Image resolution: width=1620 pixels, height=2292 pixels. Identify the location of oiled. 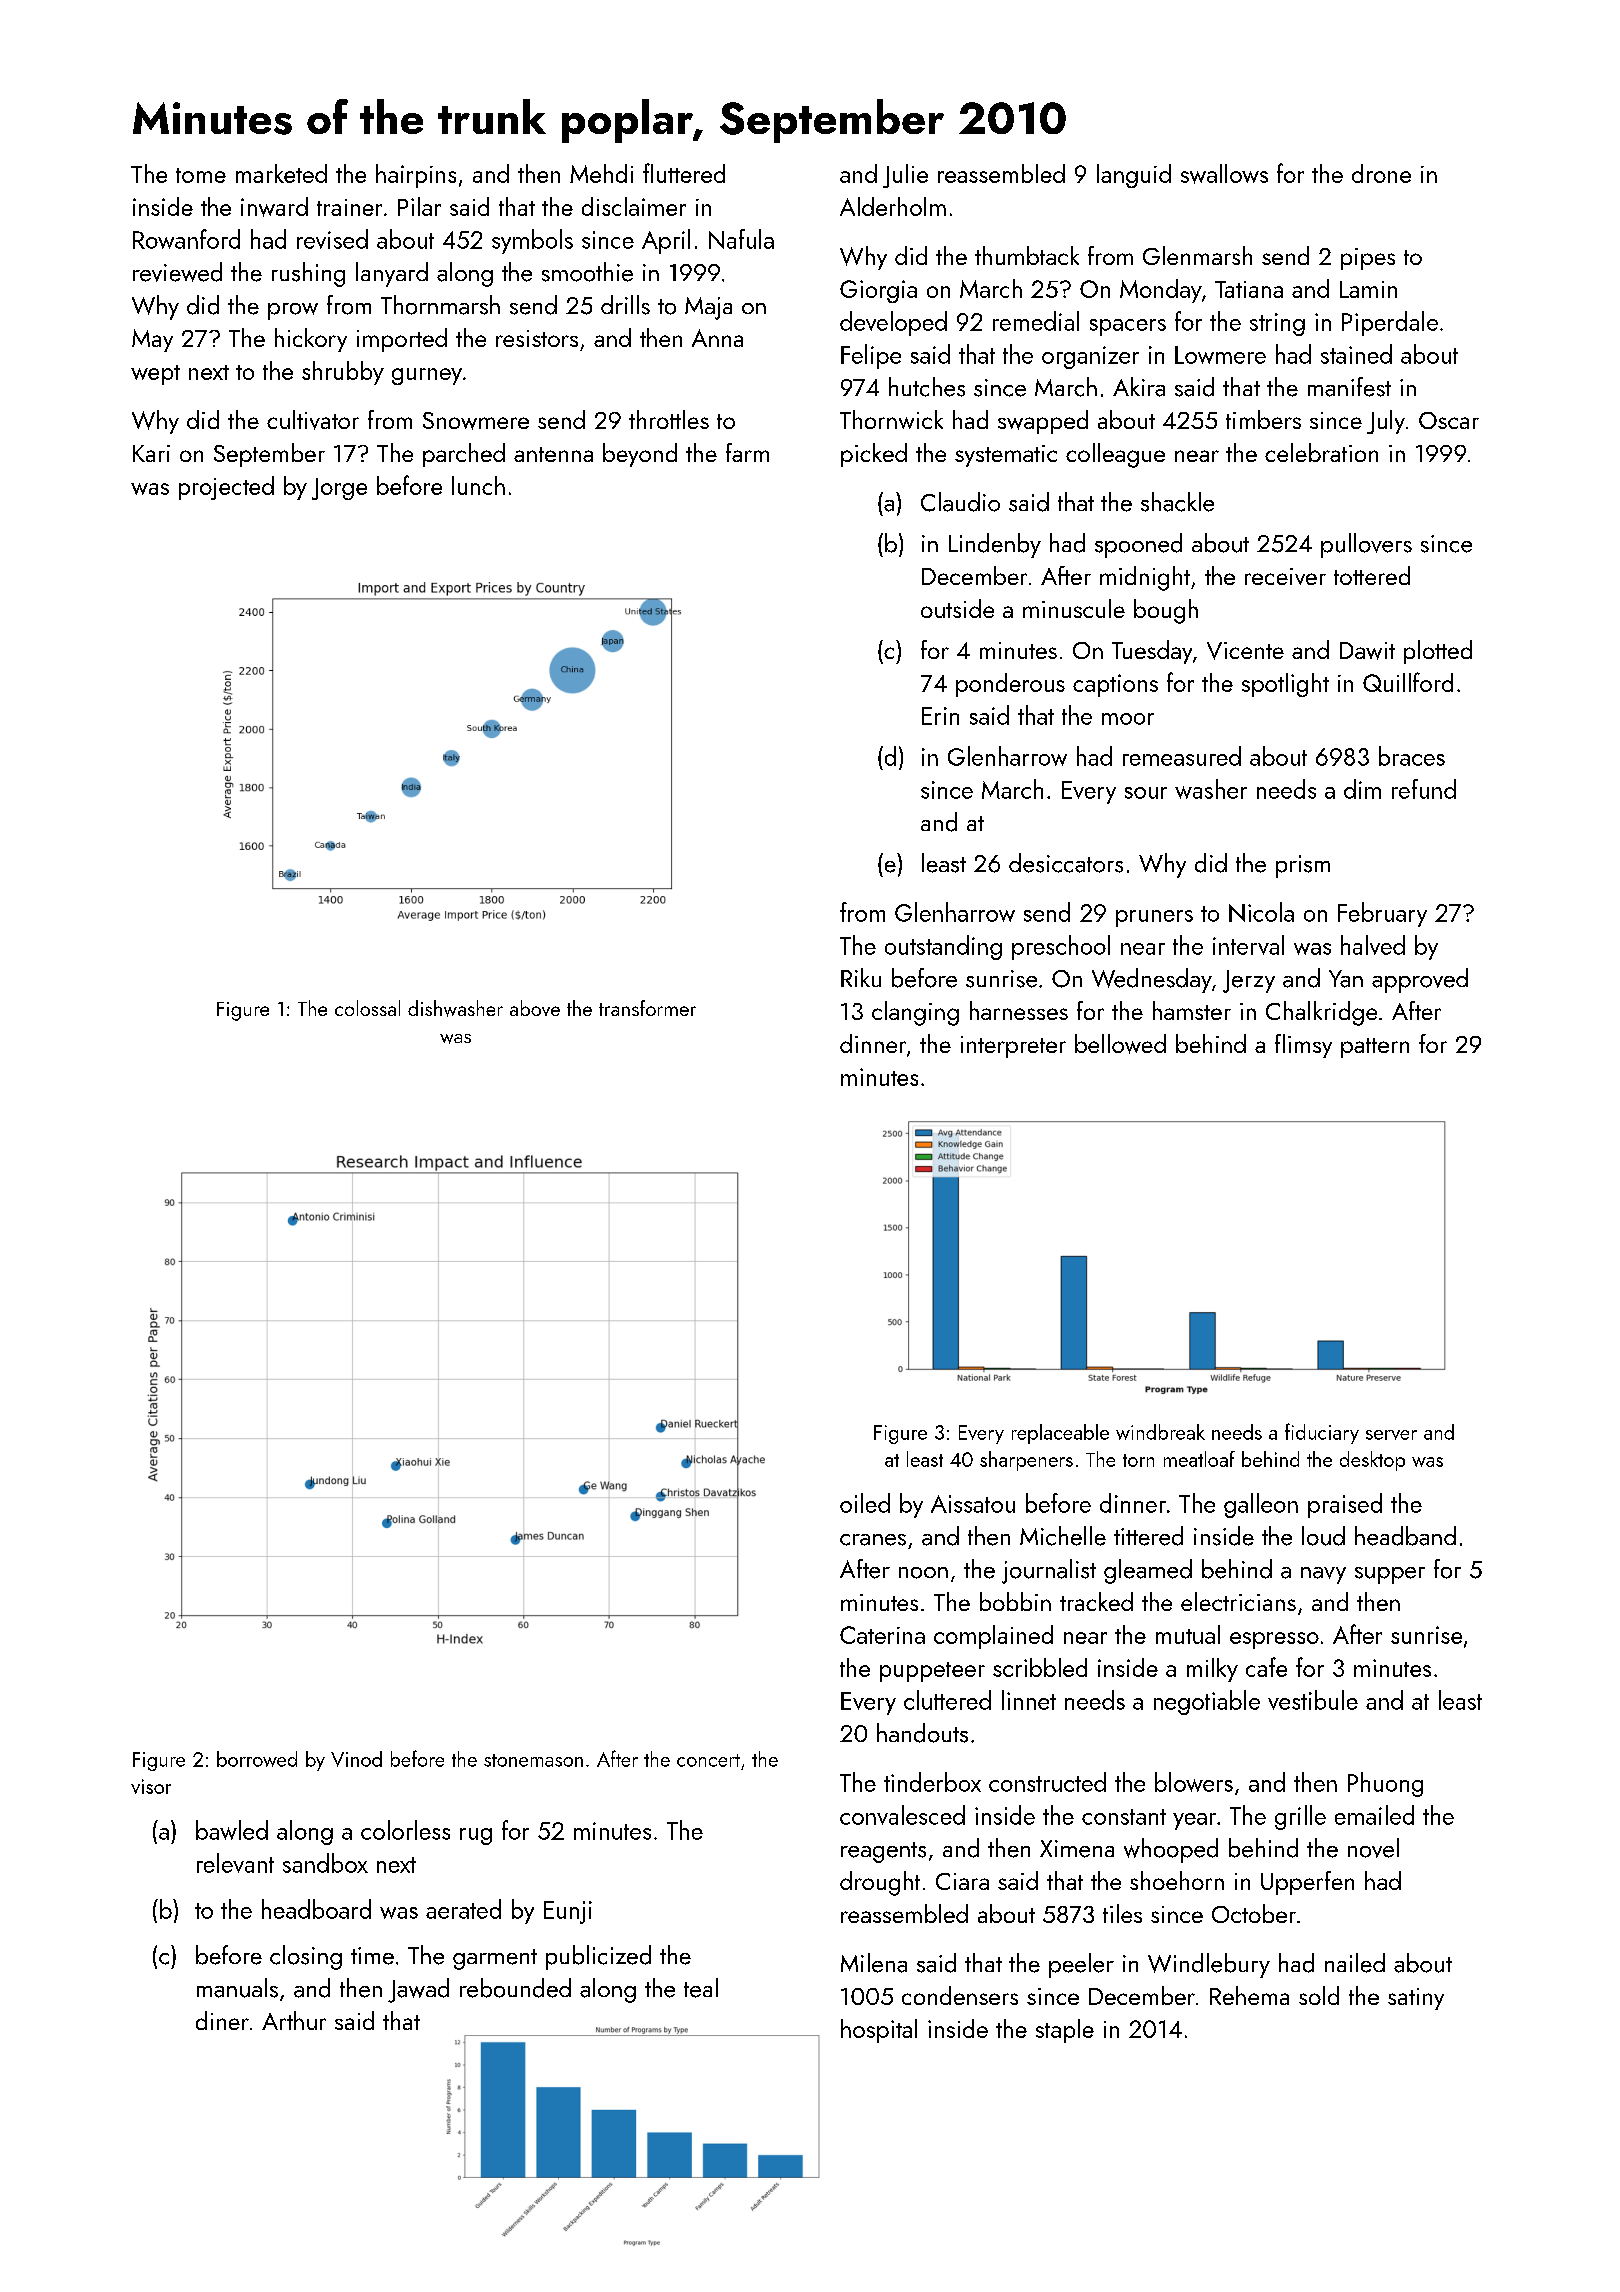
(865, 1503).
